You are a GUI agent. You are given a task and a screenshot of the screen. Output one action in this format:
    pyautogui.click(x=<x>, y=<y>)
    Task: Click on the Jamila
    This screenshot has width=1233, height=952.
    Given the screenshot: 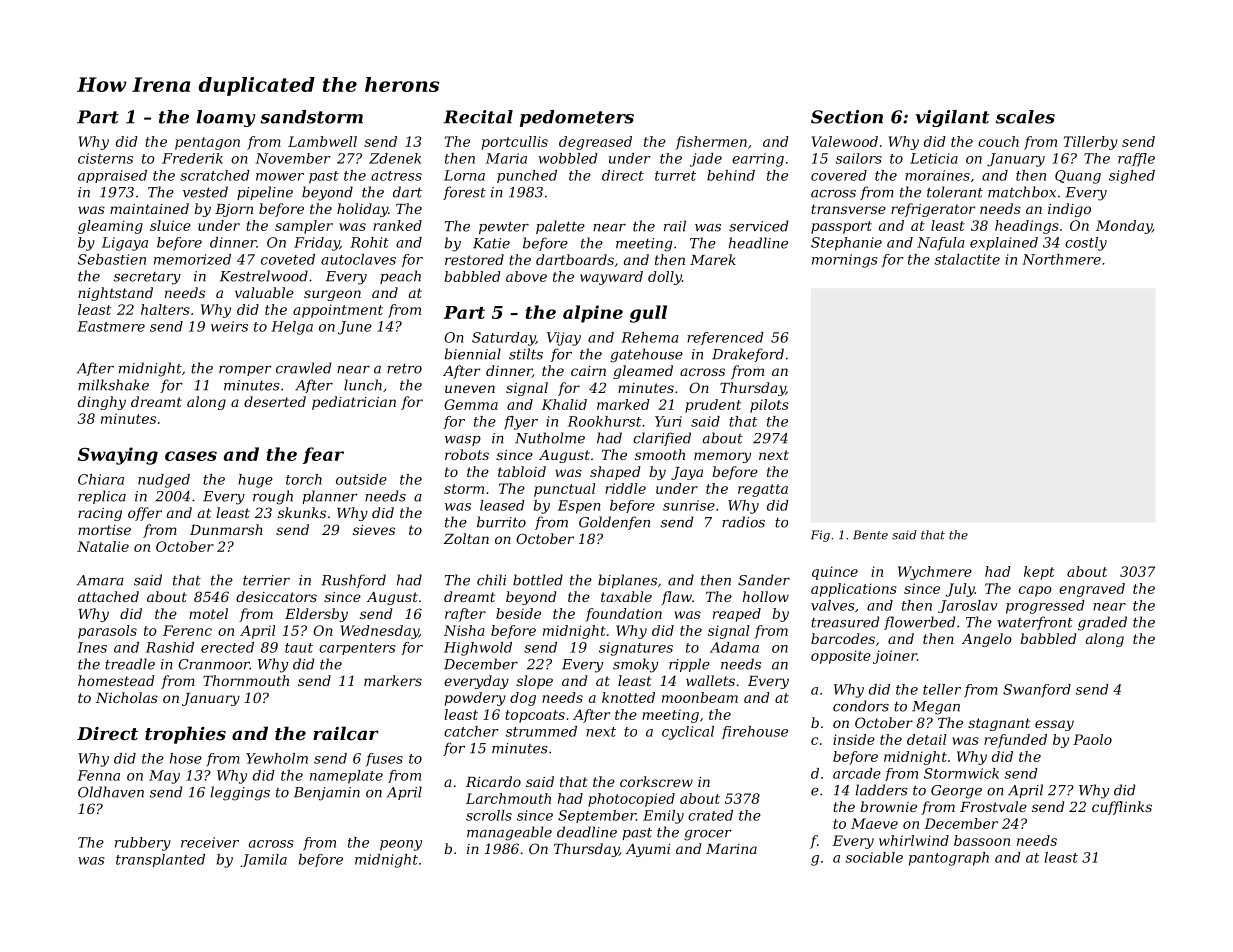 What is the action you would take?
    pyautogui.click(x=263, y=860)
